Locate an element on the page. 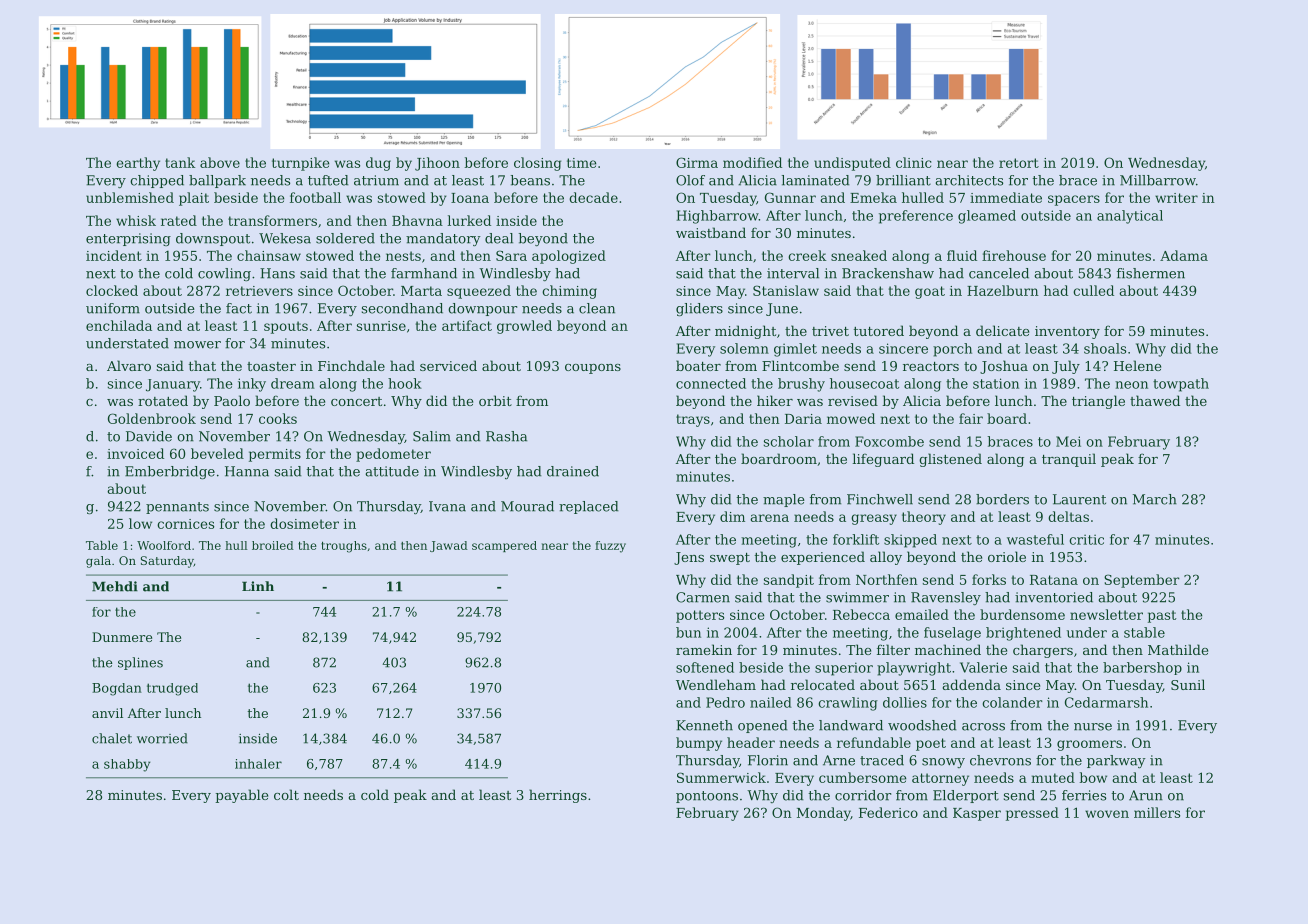 Image resolution: width=1308 pixels, height=924 pixels. fishermen is located at coordinates (1151, 273).
